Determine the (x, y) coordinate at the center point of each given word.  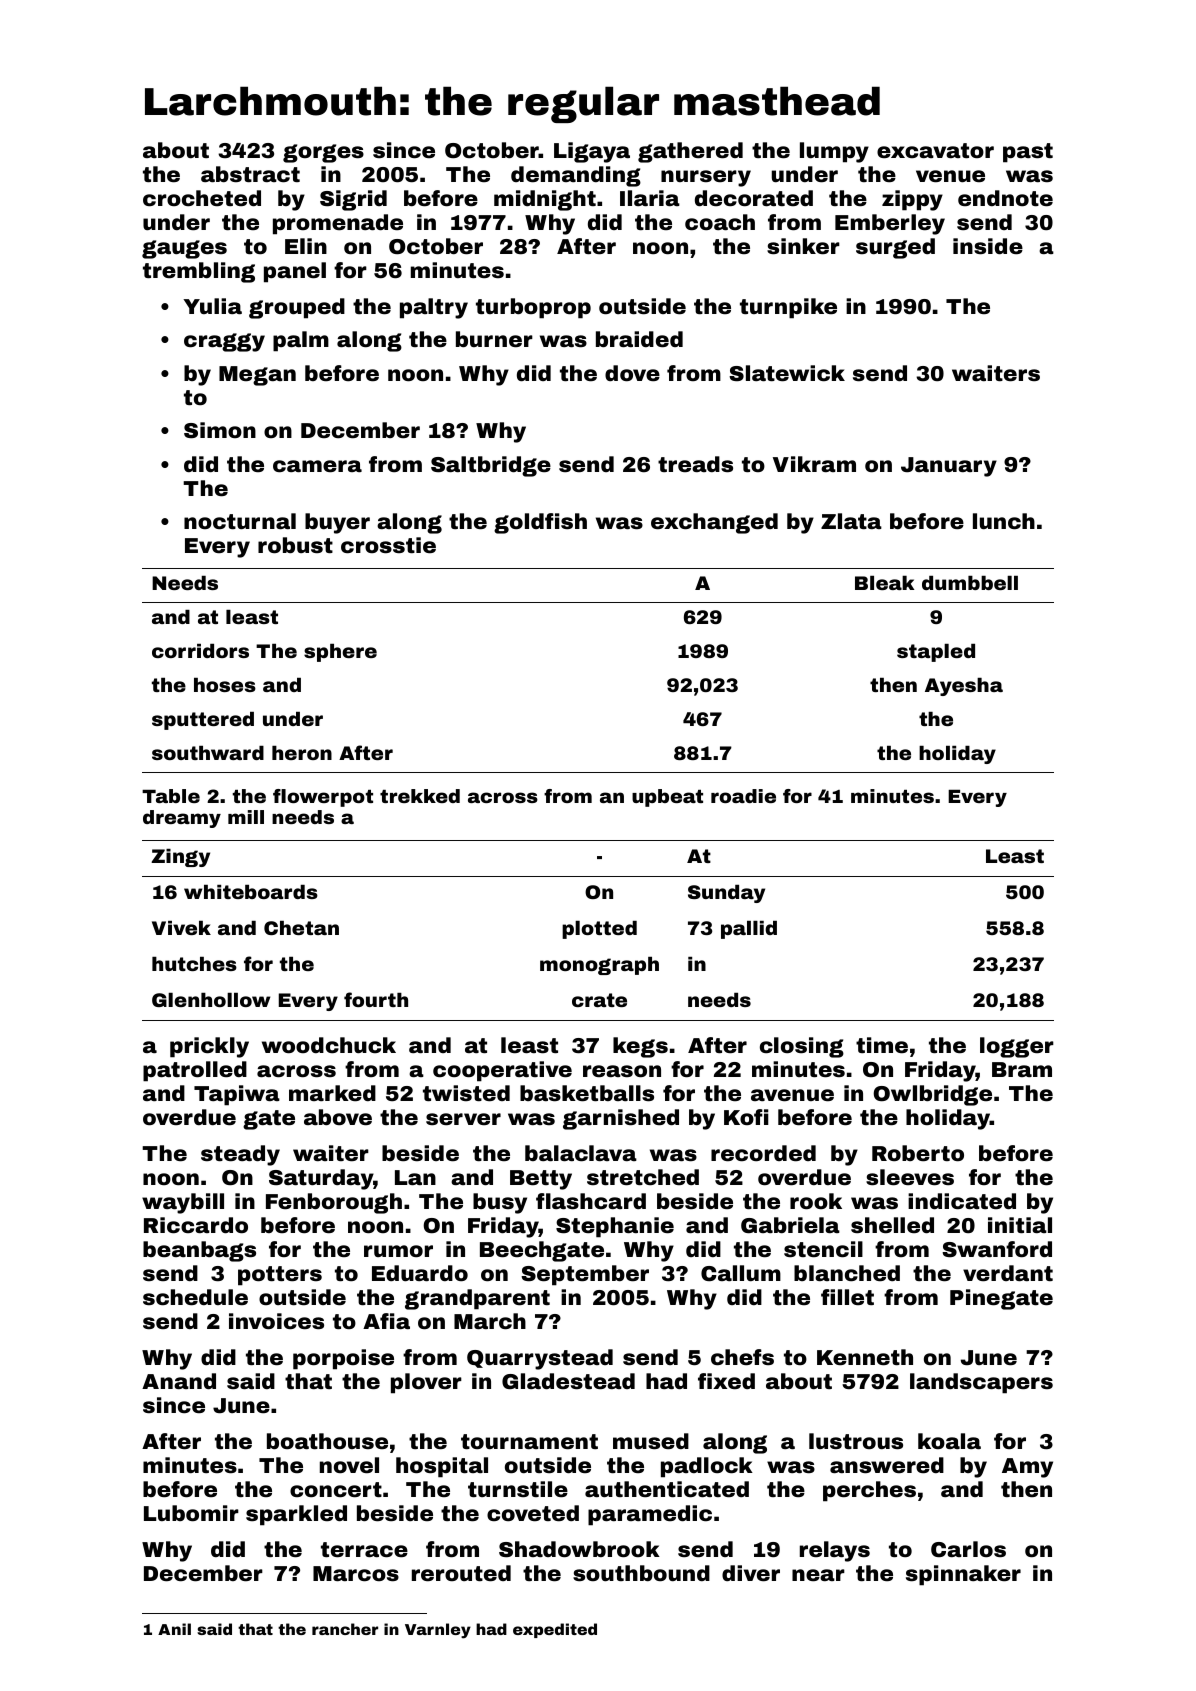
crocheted (202, 198)
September (585, 1275)
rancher (345, 1629)
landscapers (981, 1383)
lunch (1004, 521)
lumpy (834, 152)
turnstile (518, 1489)
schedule (195, 1297)
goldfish (540, 523)
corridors (200, 651)
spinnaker (963, 1575)
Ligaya (592, 152)
